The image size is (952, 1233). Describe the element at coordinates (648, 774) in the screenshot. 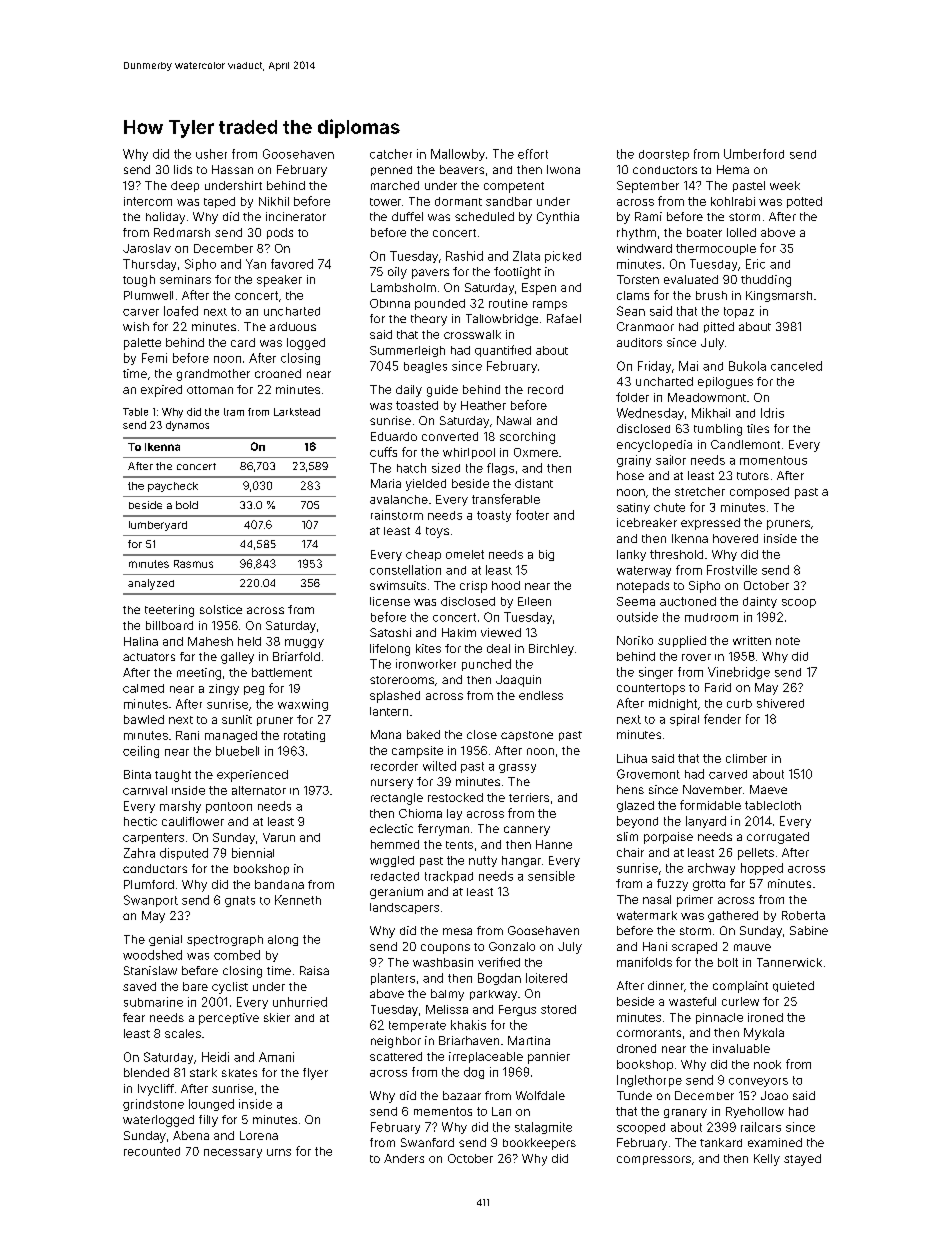

I see `Grovemont` at that location.
